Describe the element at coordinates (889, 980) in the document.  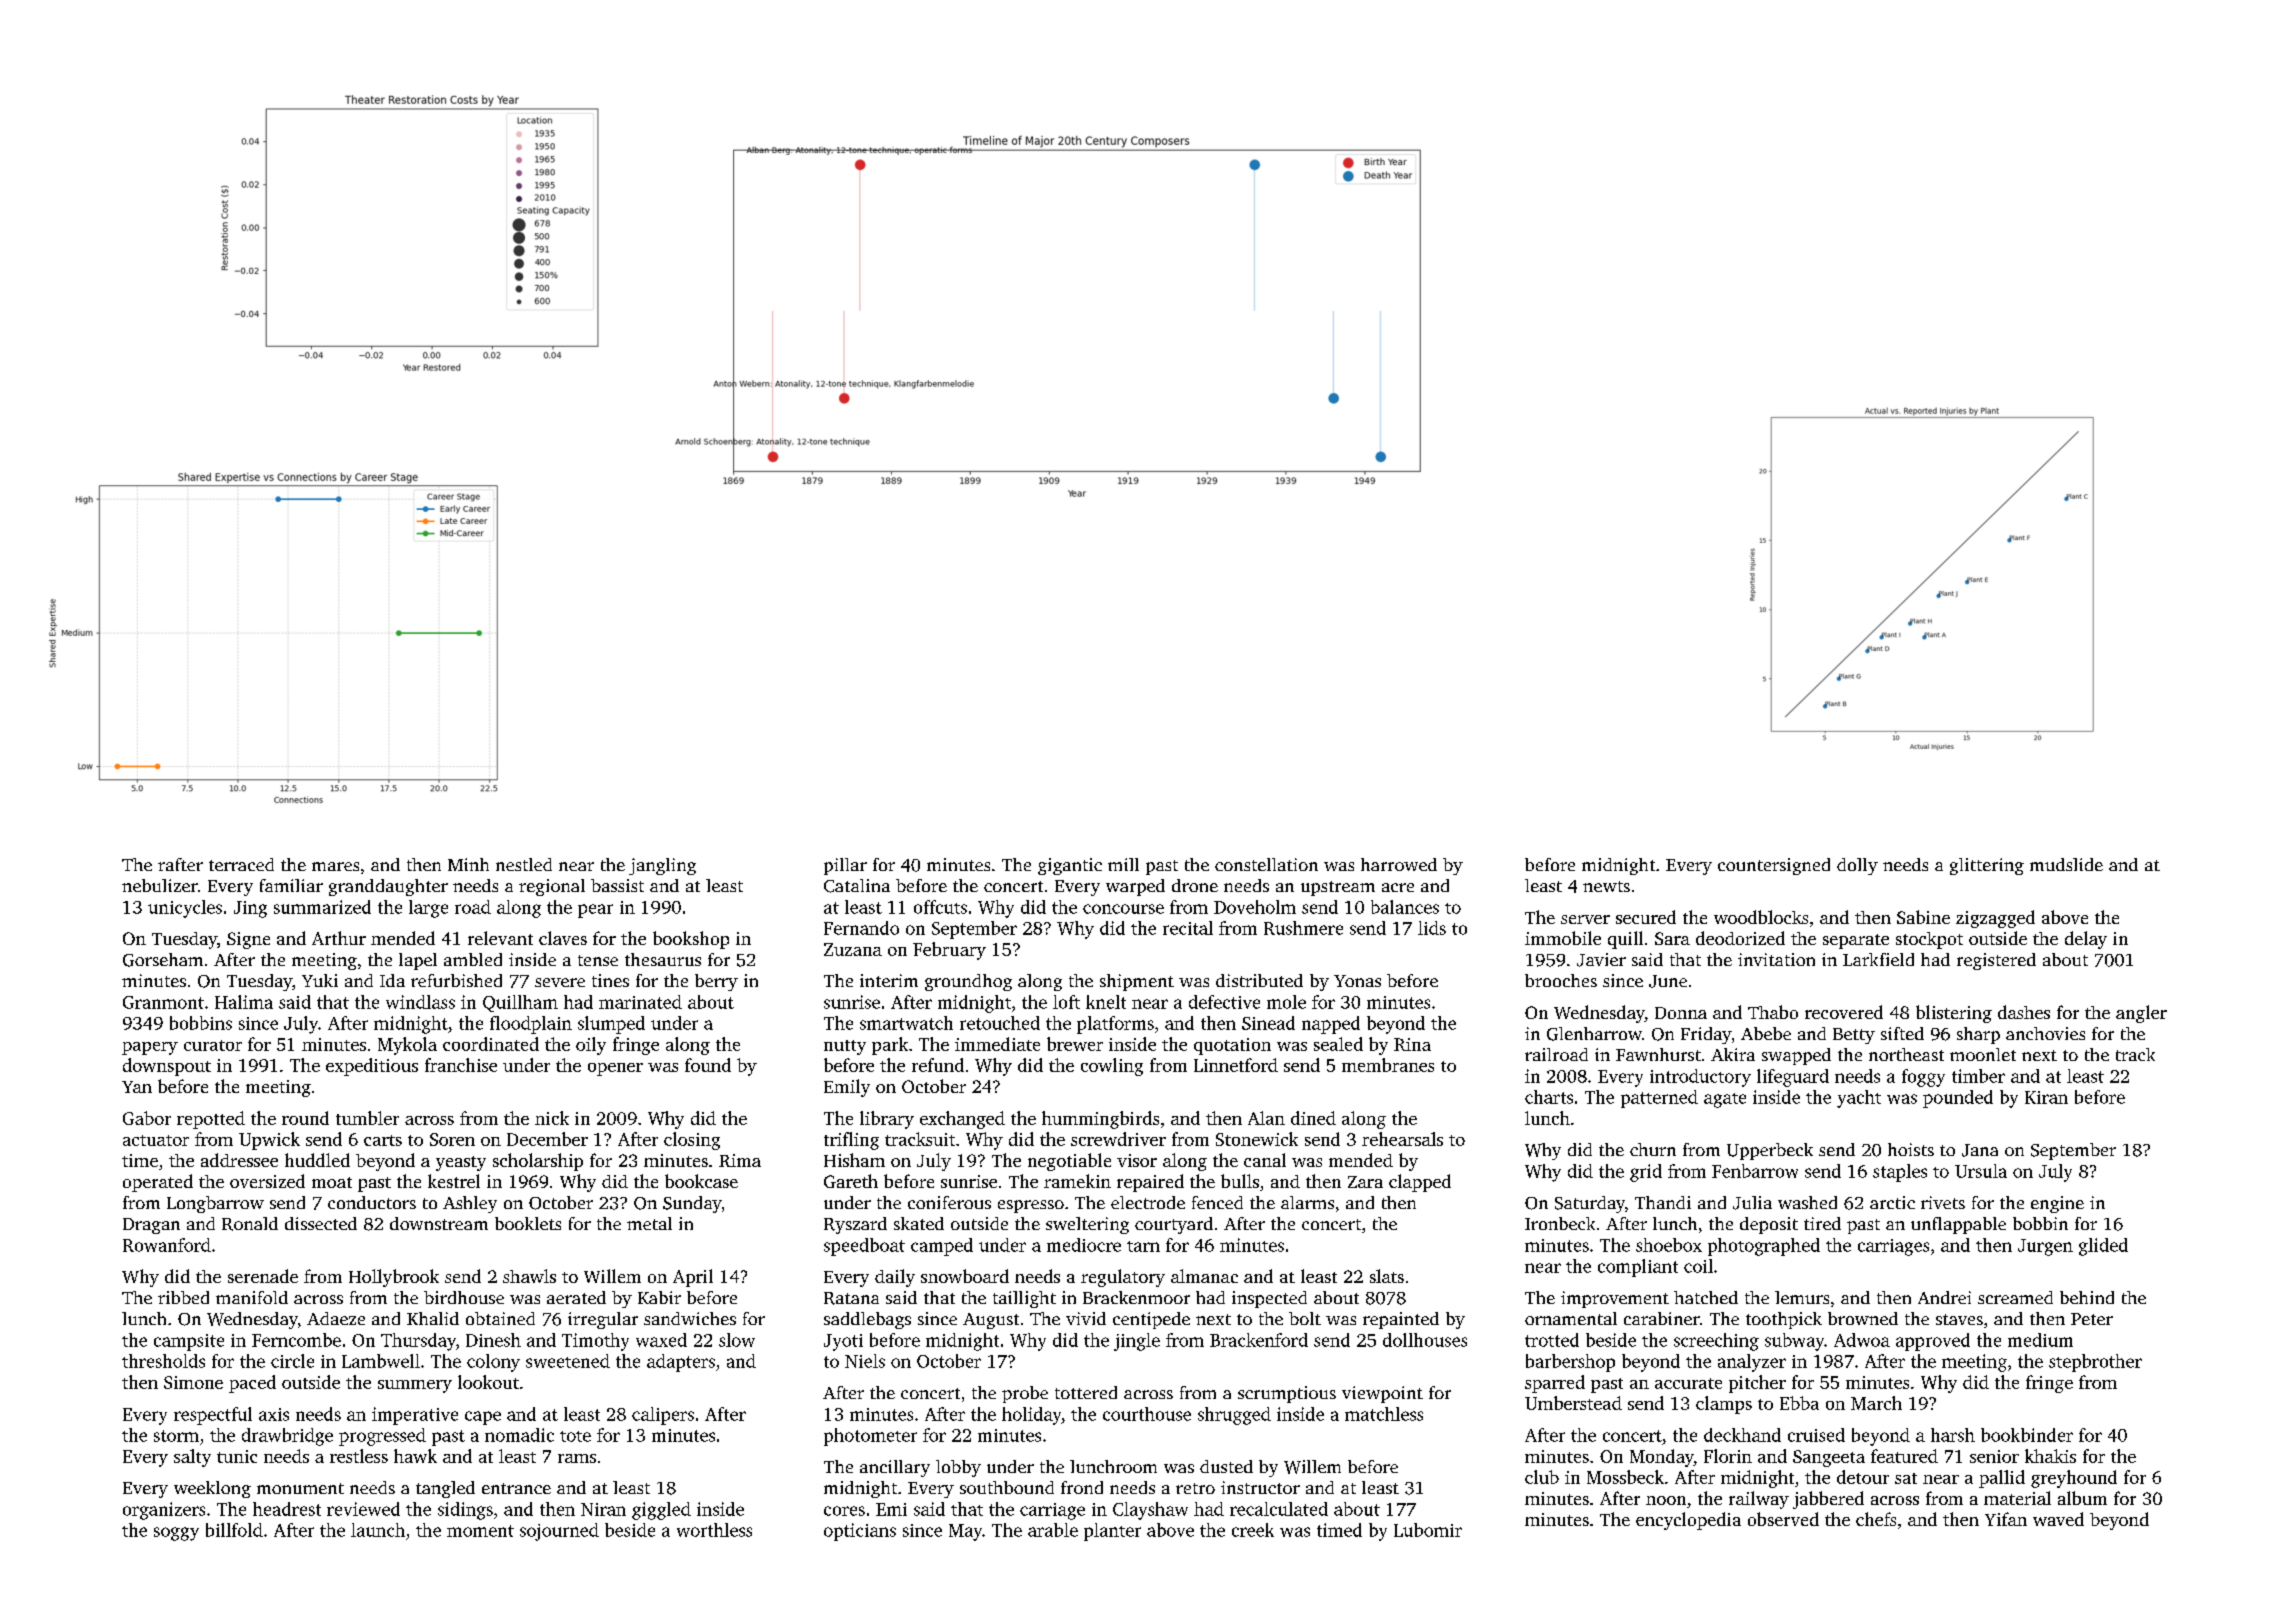
I see `interim` at that location.
